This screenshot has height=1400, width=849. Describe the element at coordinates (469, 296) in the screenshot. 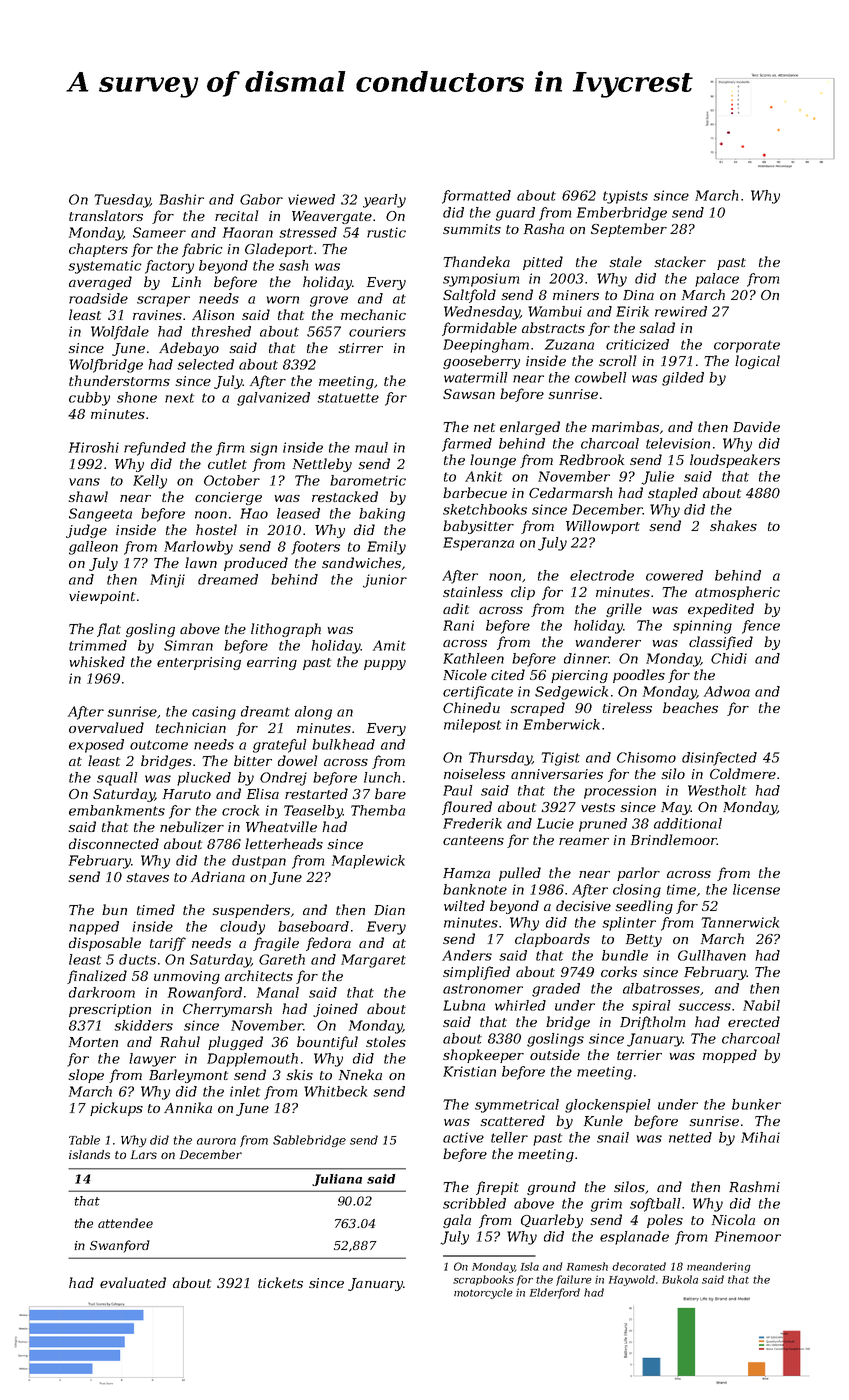

I see `Saltfold` at that location.
